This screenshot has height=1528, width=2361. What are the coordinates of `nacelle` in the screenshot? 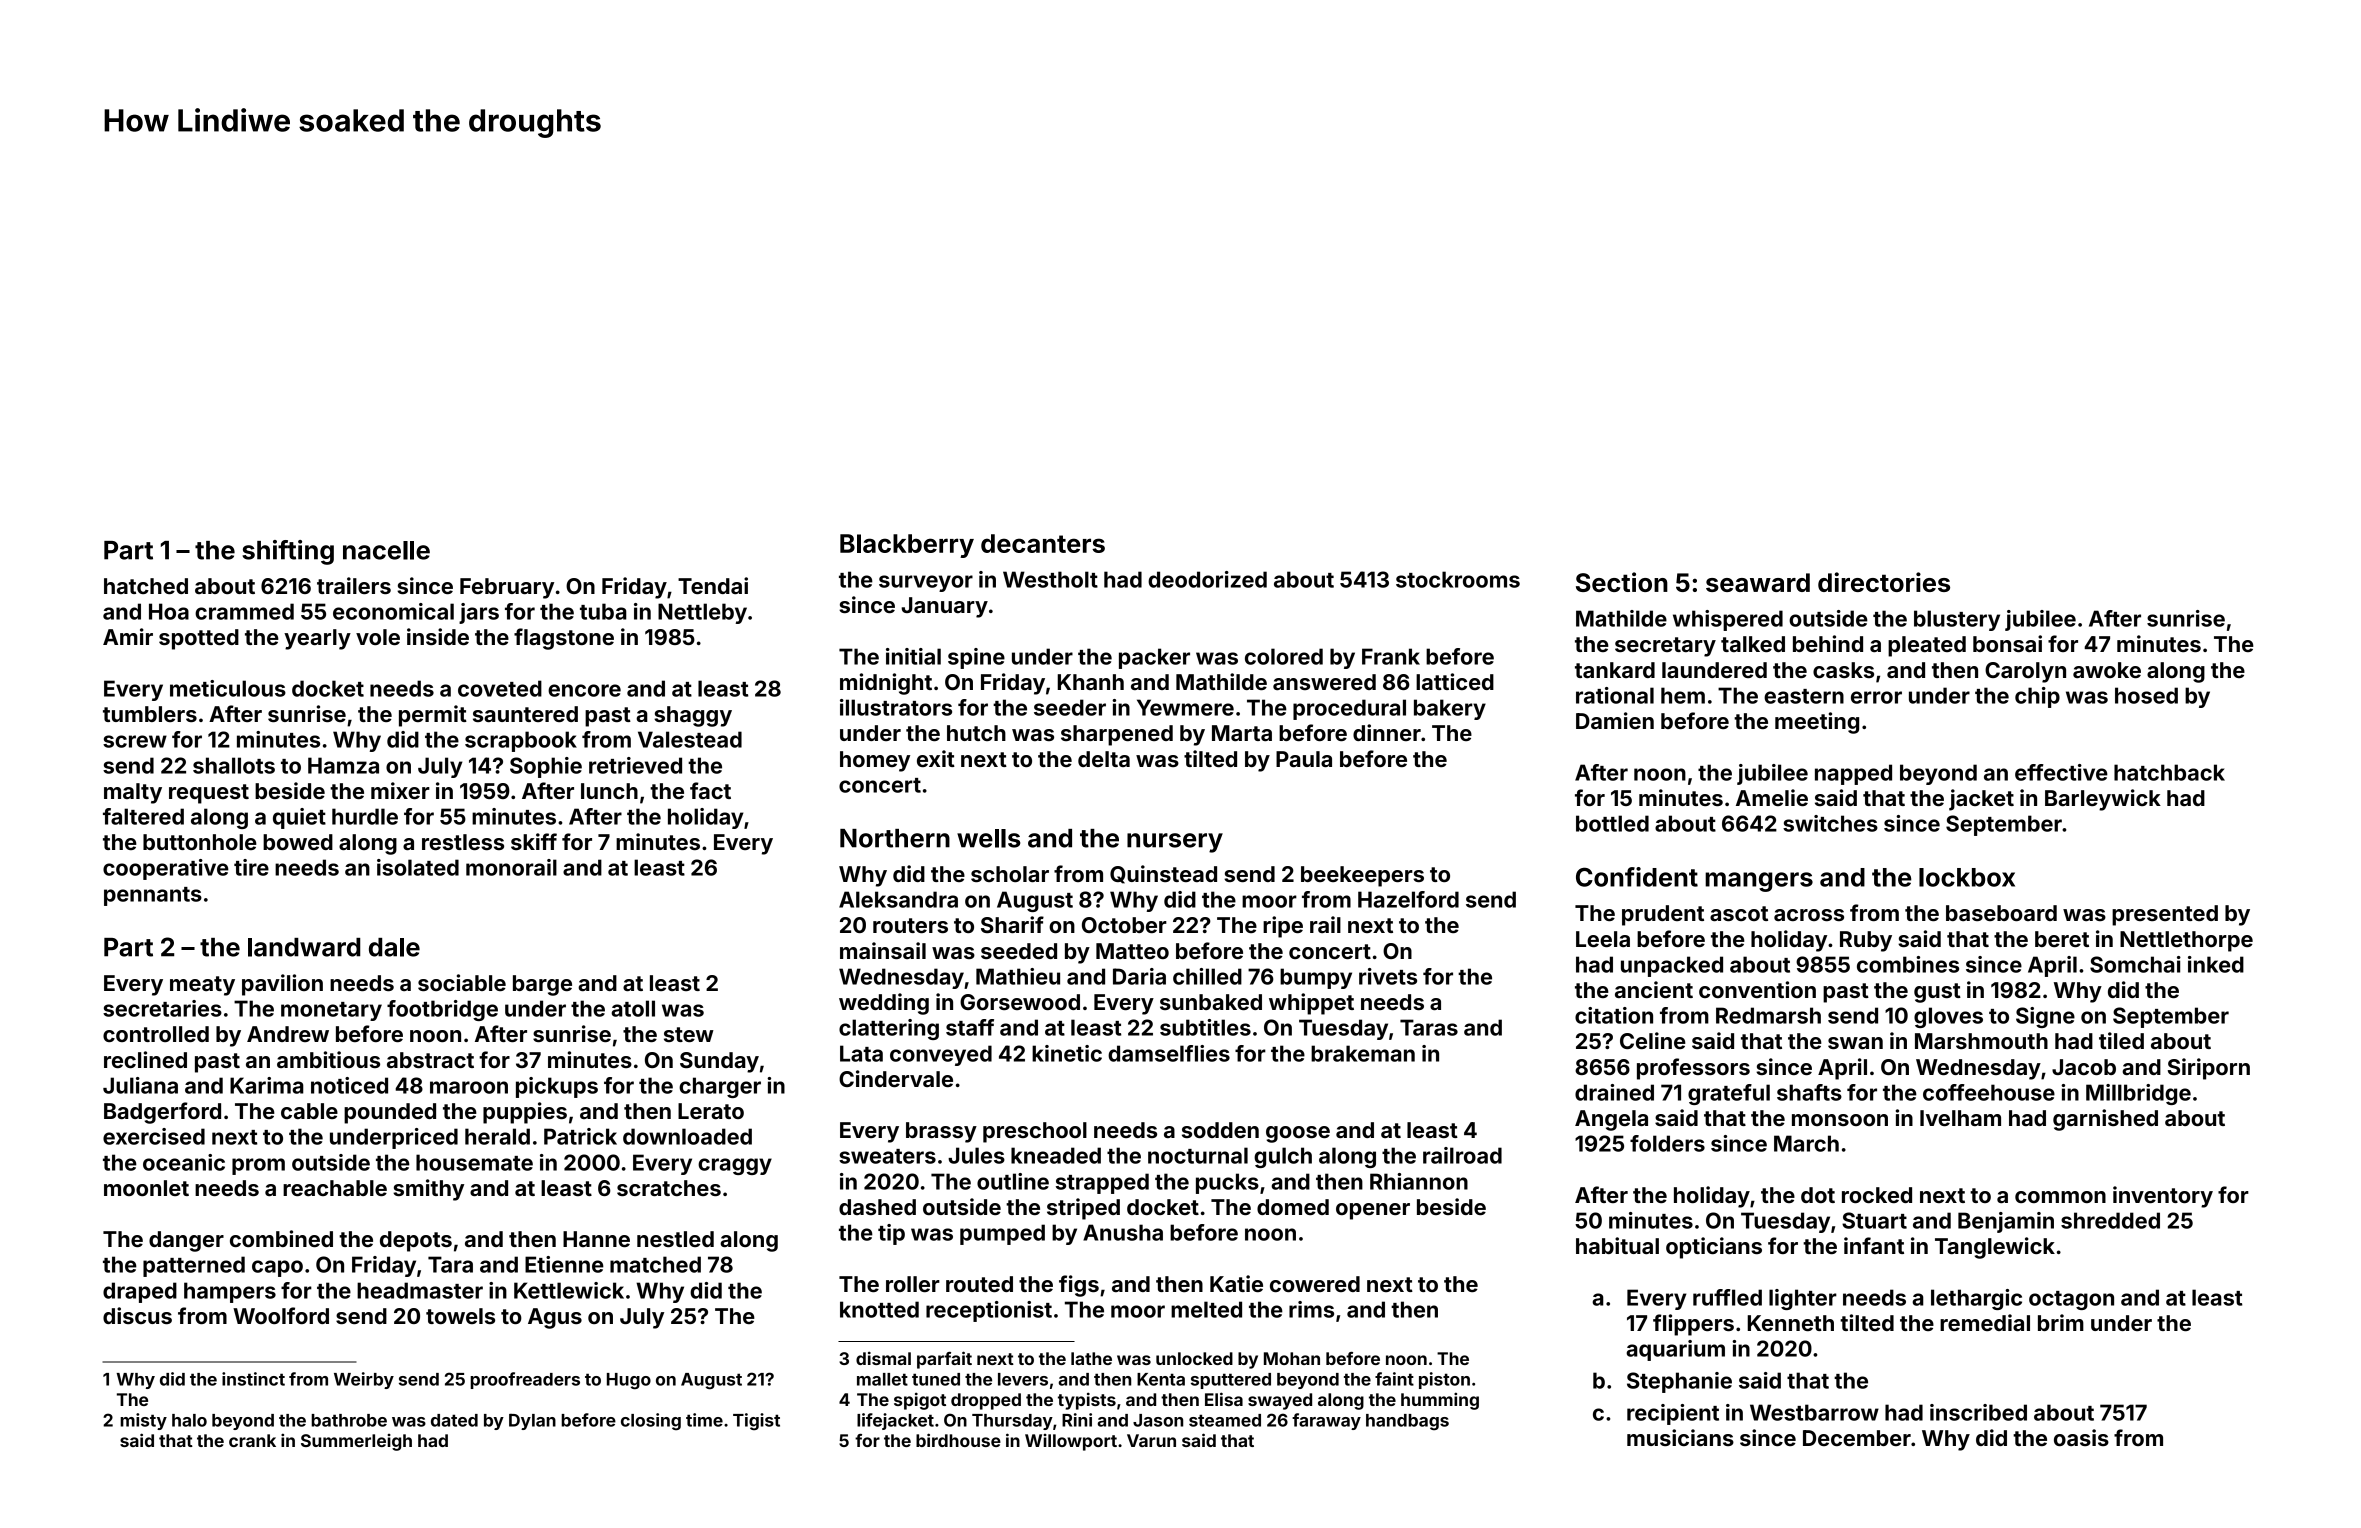 It's located at (386, 550).
